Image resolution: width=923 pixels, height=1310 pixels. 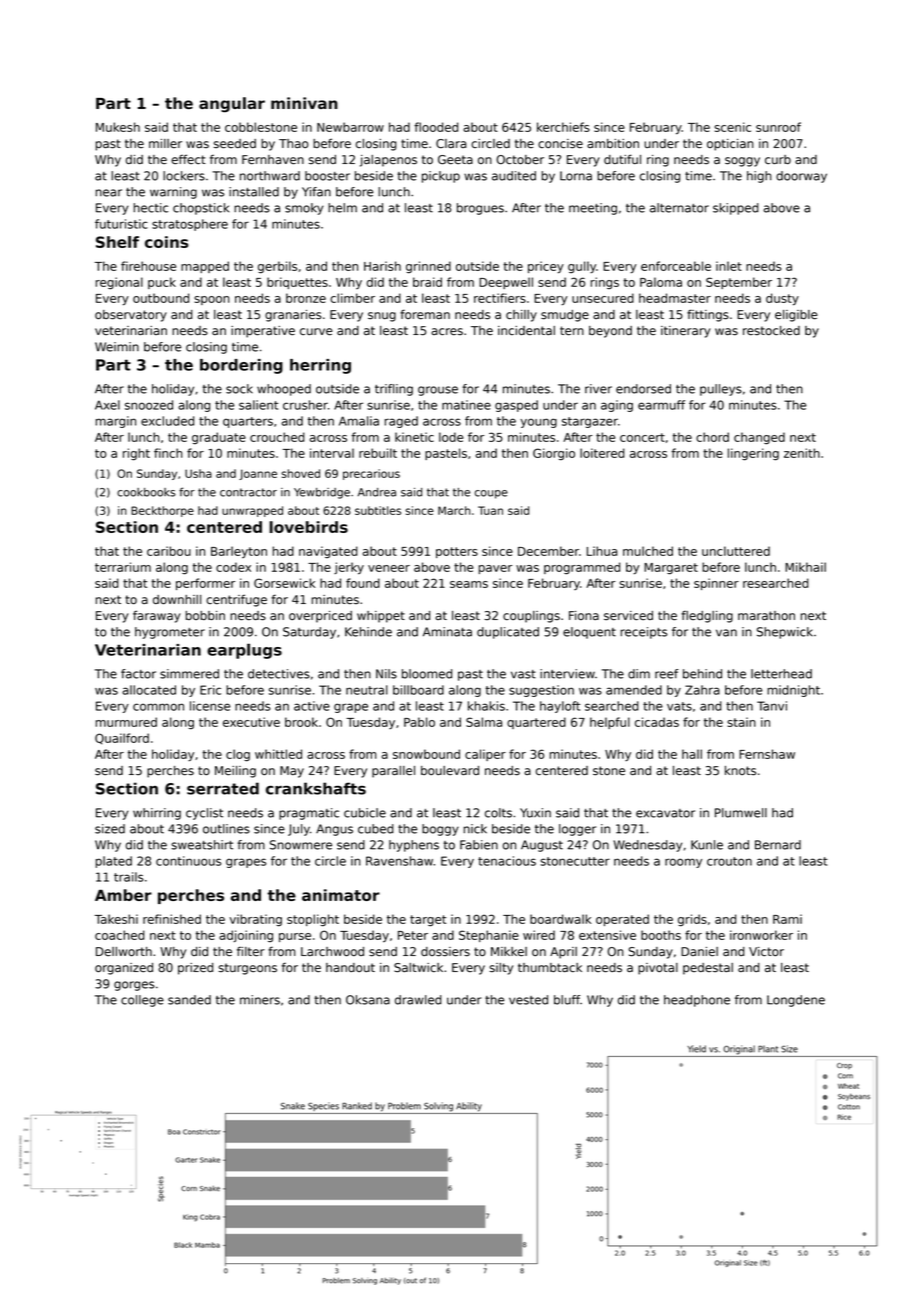 I want to click on fledgling, so click(x=707, y=616).
